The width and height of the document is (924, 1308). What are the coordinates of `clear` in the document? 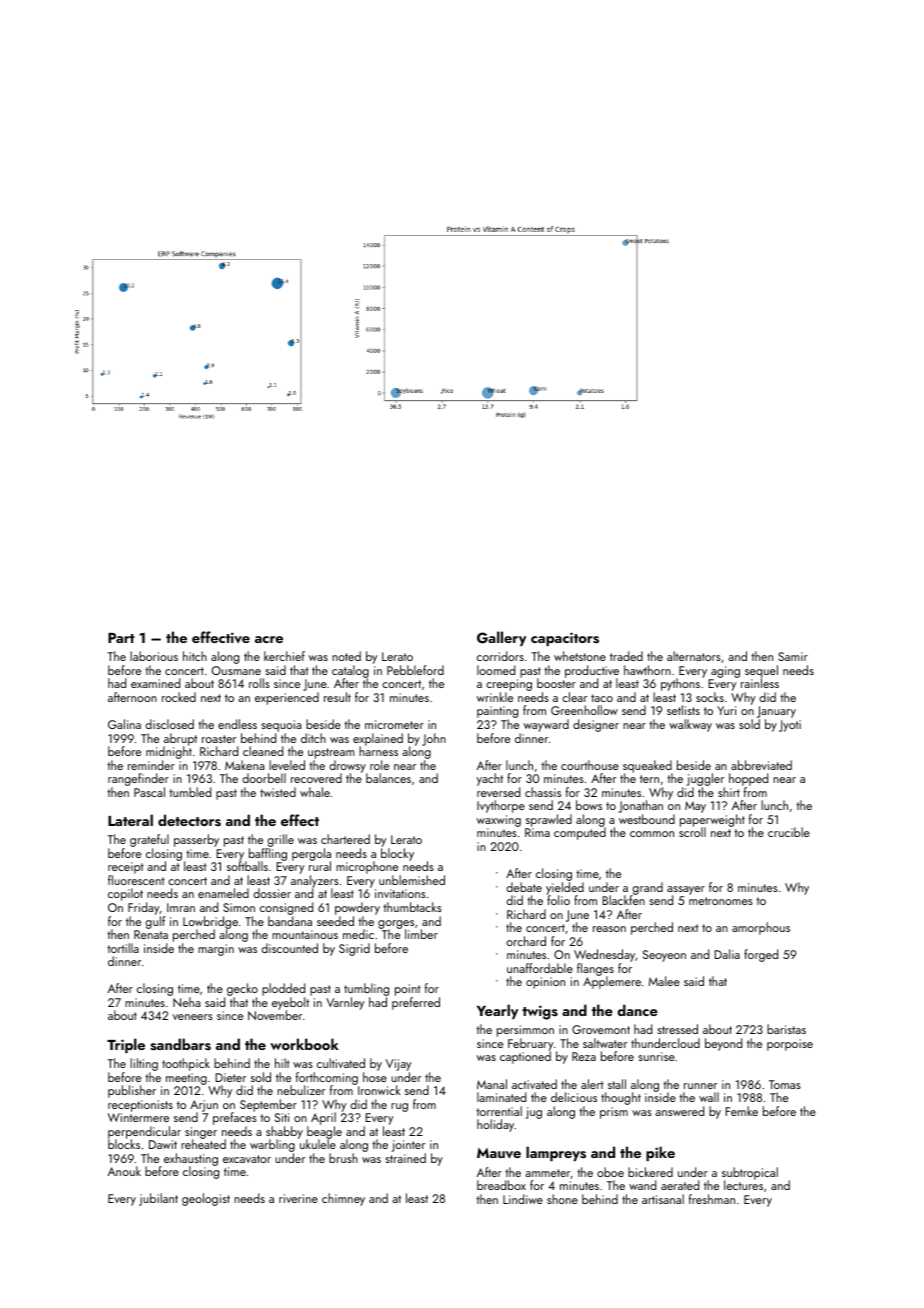 It's located at (574, 697).
